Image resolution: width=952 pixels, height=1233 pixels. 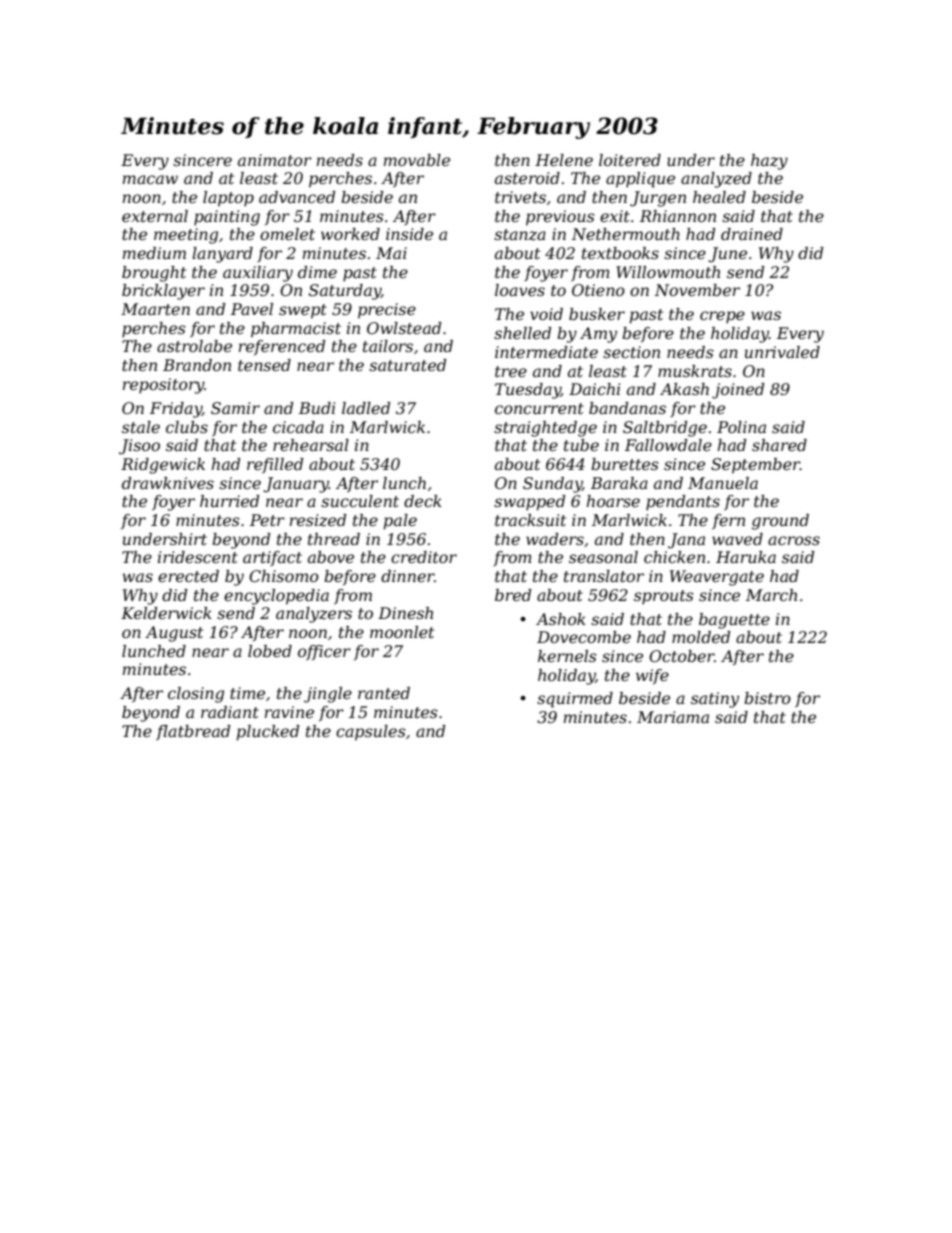 What do you see at coordinates (513, 595) in the screenshot?
I see `bred` at bounding box center [513, 595].
